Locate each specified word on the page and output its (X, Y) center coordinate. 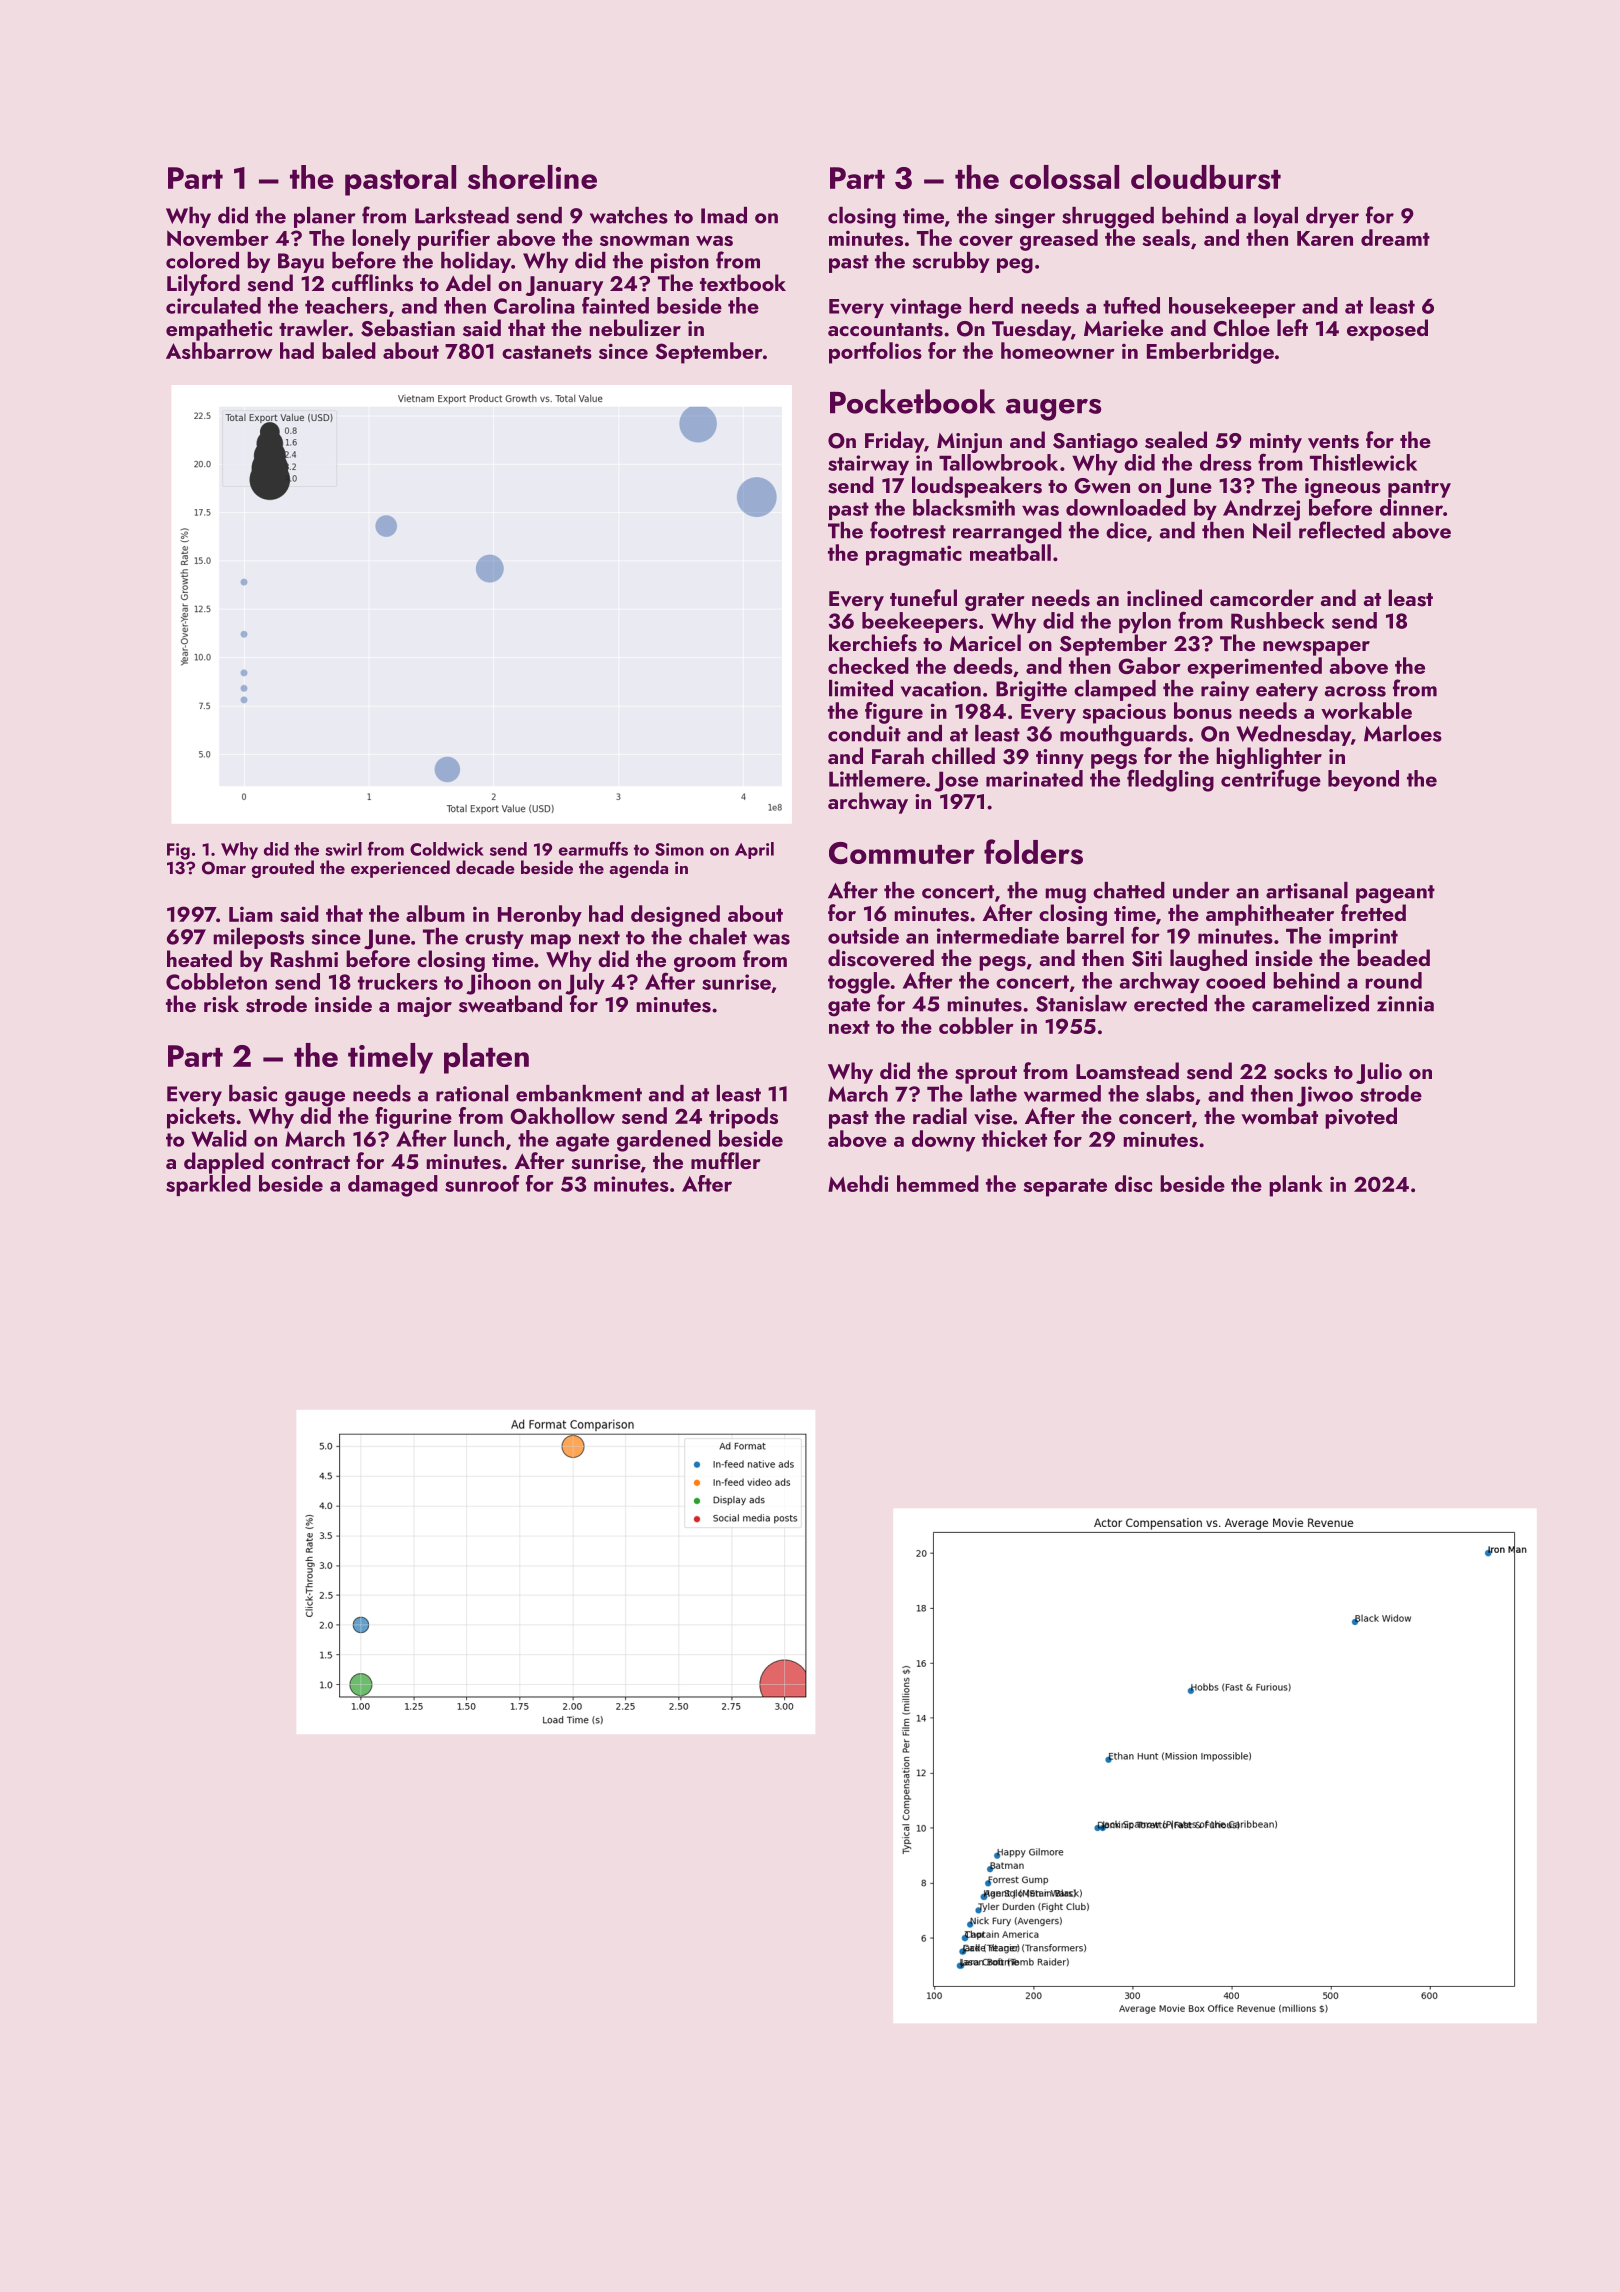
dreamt (1395, 237)
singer (1025, 218)
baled (349, 350)
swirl (343, 849)
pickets (201, 1118)
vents (1333, 442)
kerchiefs (873, 643)
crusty (494, 940)
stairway (868, 465)
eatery (1287, 692)
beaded (1393, 957)
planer (325, 217)
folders (1033, 852)
